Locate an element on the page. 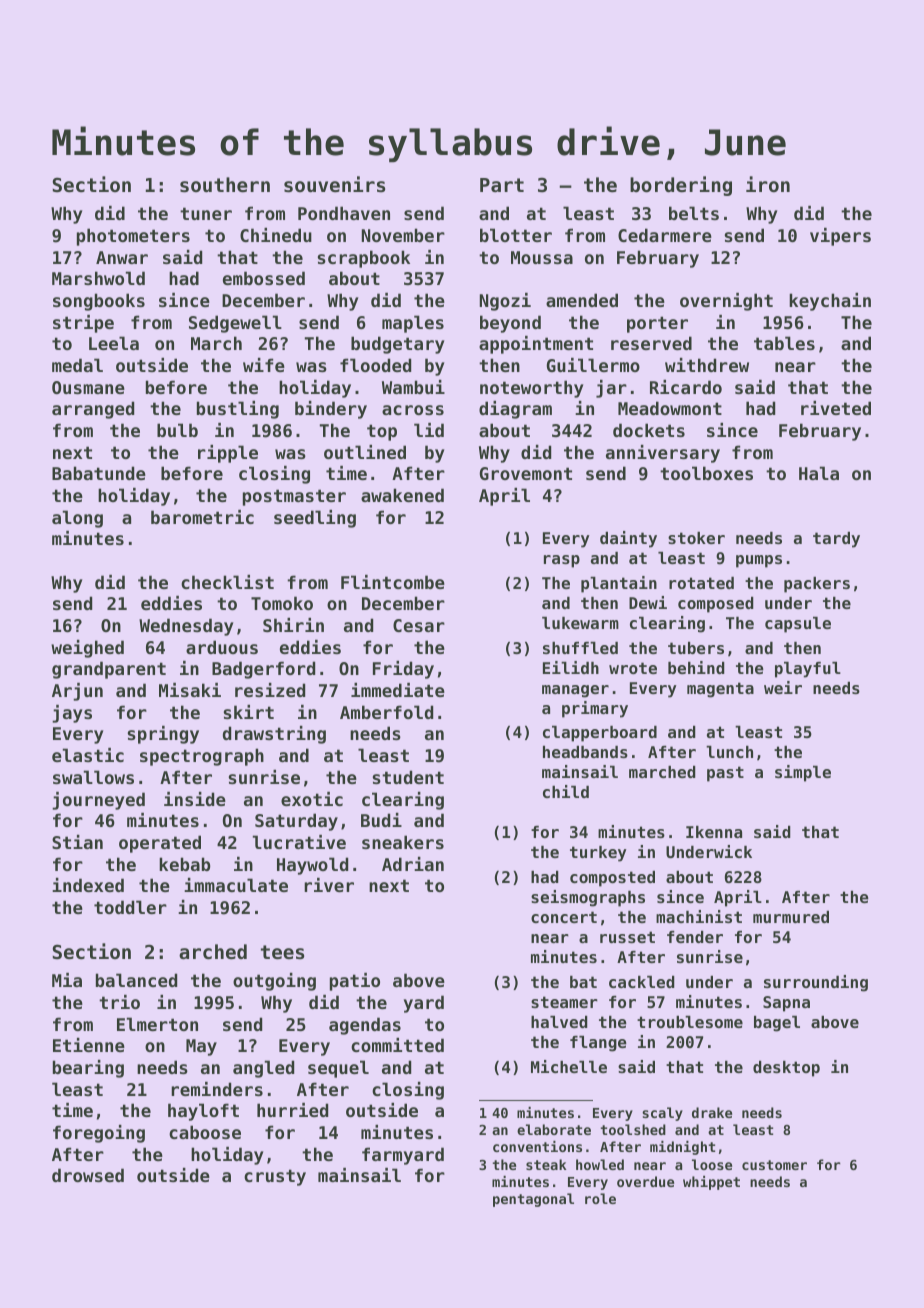 This page has height=1308, width=924. clapperboard is located at coordinates (600, 734).
